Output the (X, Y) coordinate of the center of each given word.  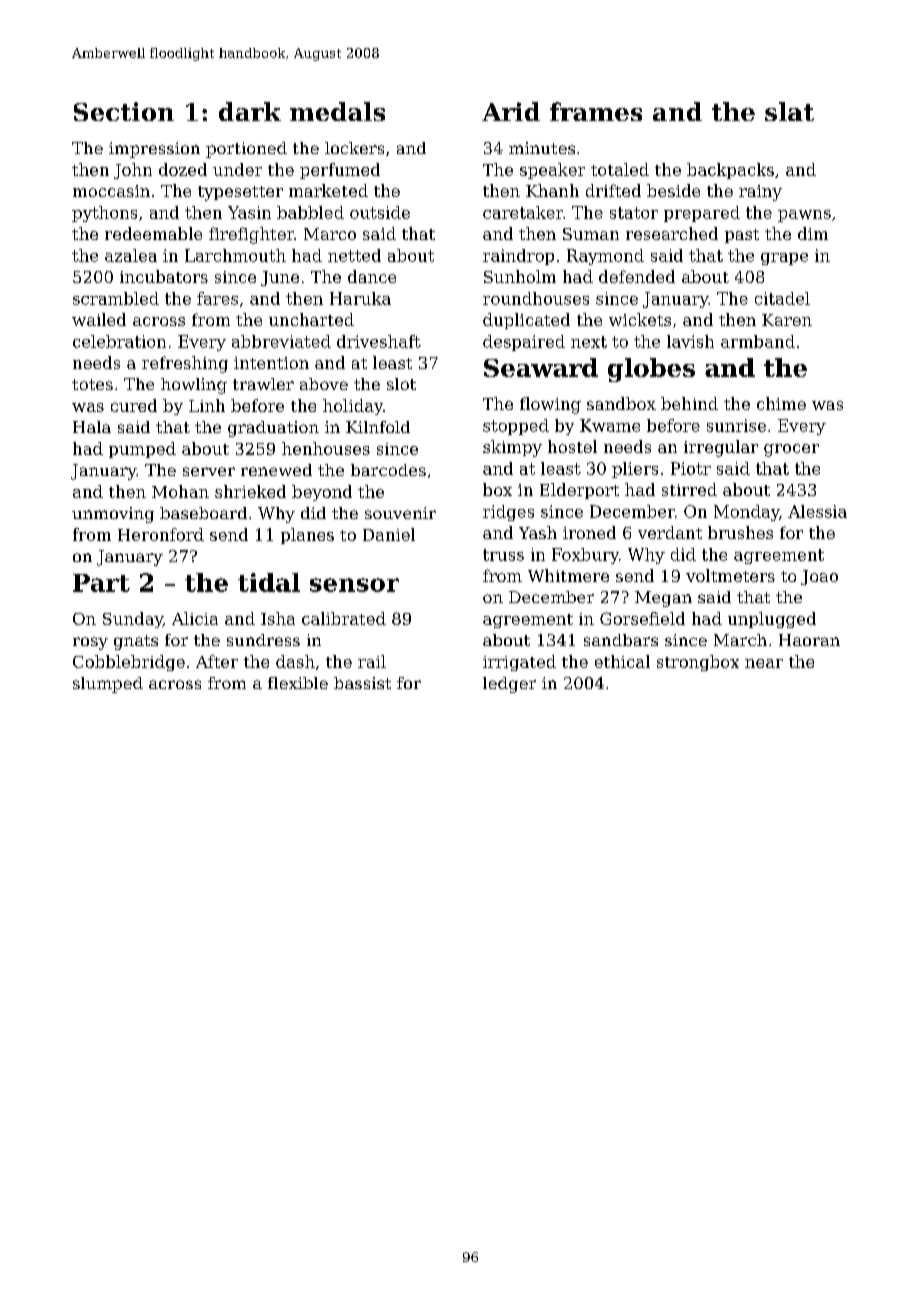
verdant (670, 532)
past (742, 236)
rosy (90, 643)
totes (92, 384)
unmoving (113, 515)
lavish (690, 341)
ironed (589, 532)
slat (789, 111)
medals (337, 111)
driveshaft (379, 341)
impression (154, 150)
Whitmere (568, 575)
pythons (104, 214)
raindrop (518, 257)
